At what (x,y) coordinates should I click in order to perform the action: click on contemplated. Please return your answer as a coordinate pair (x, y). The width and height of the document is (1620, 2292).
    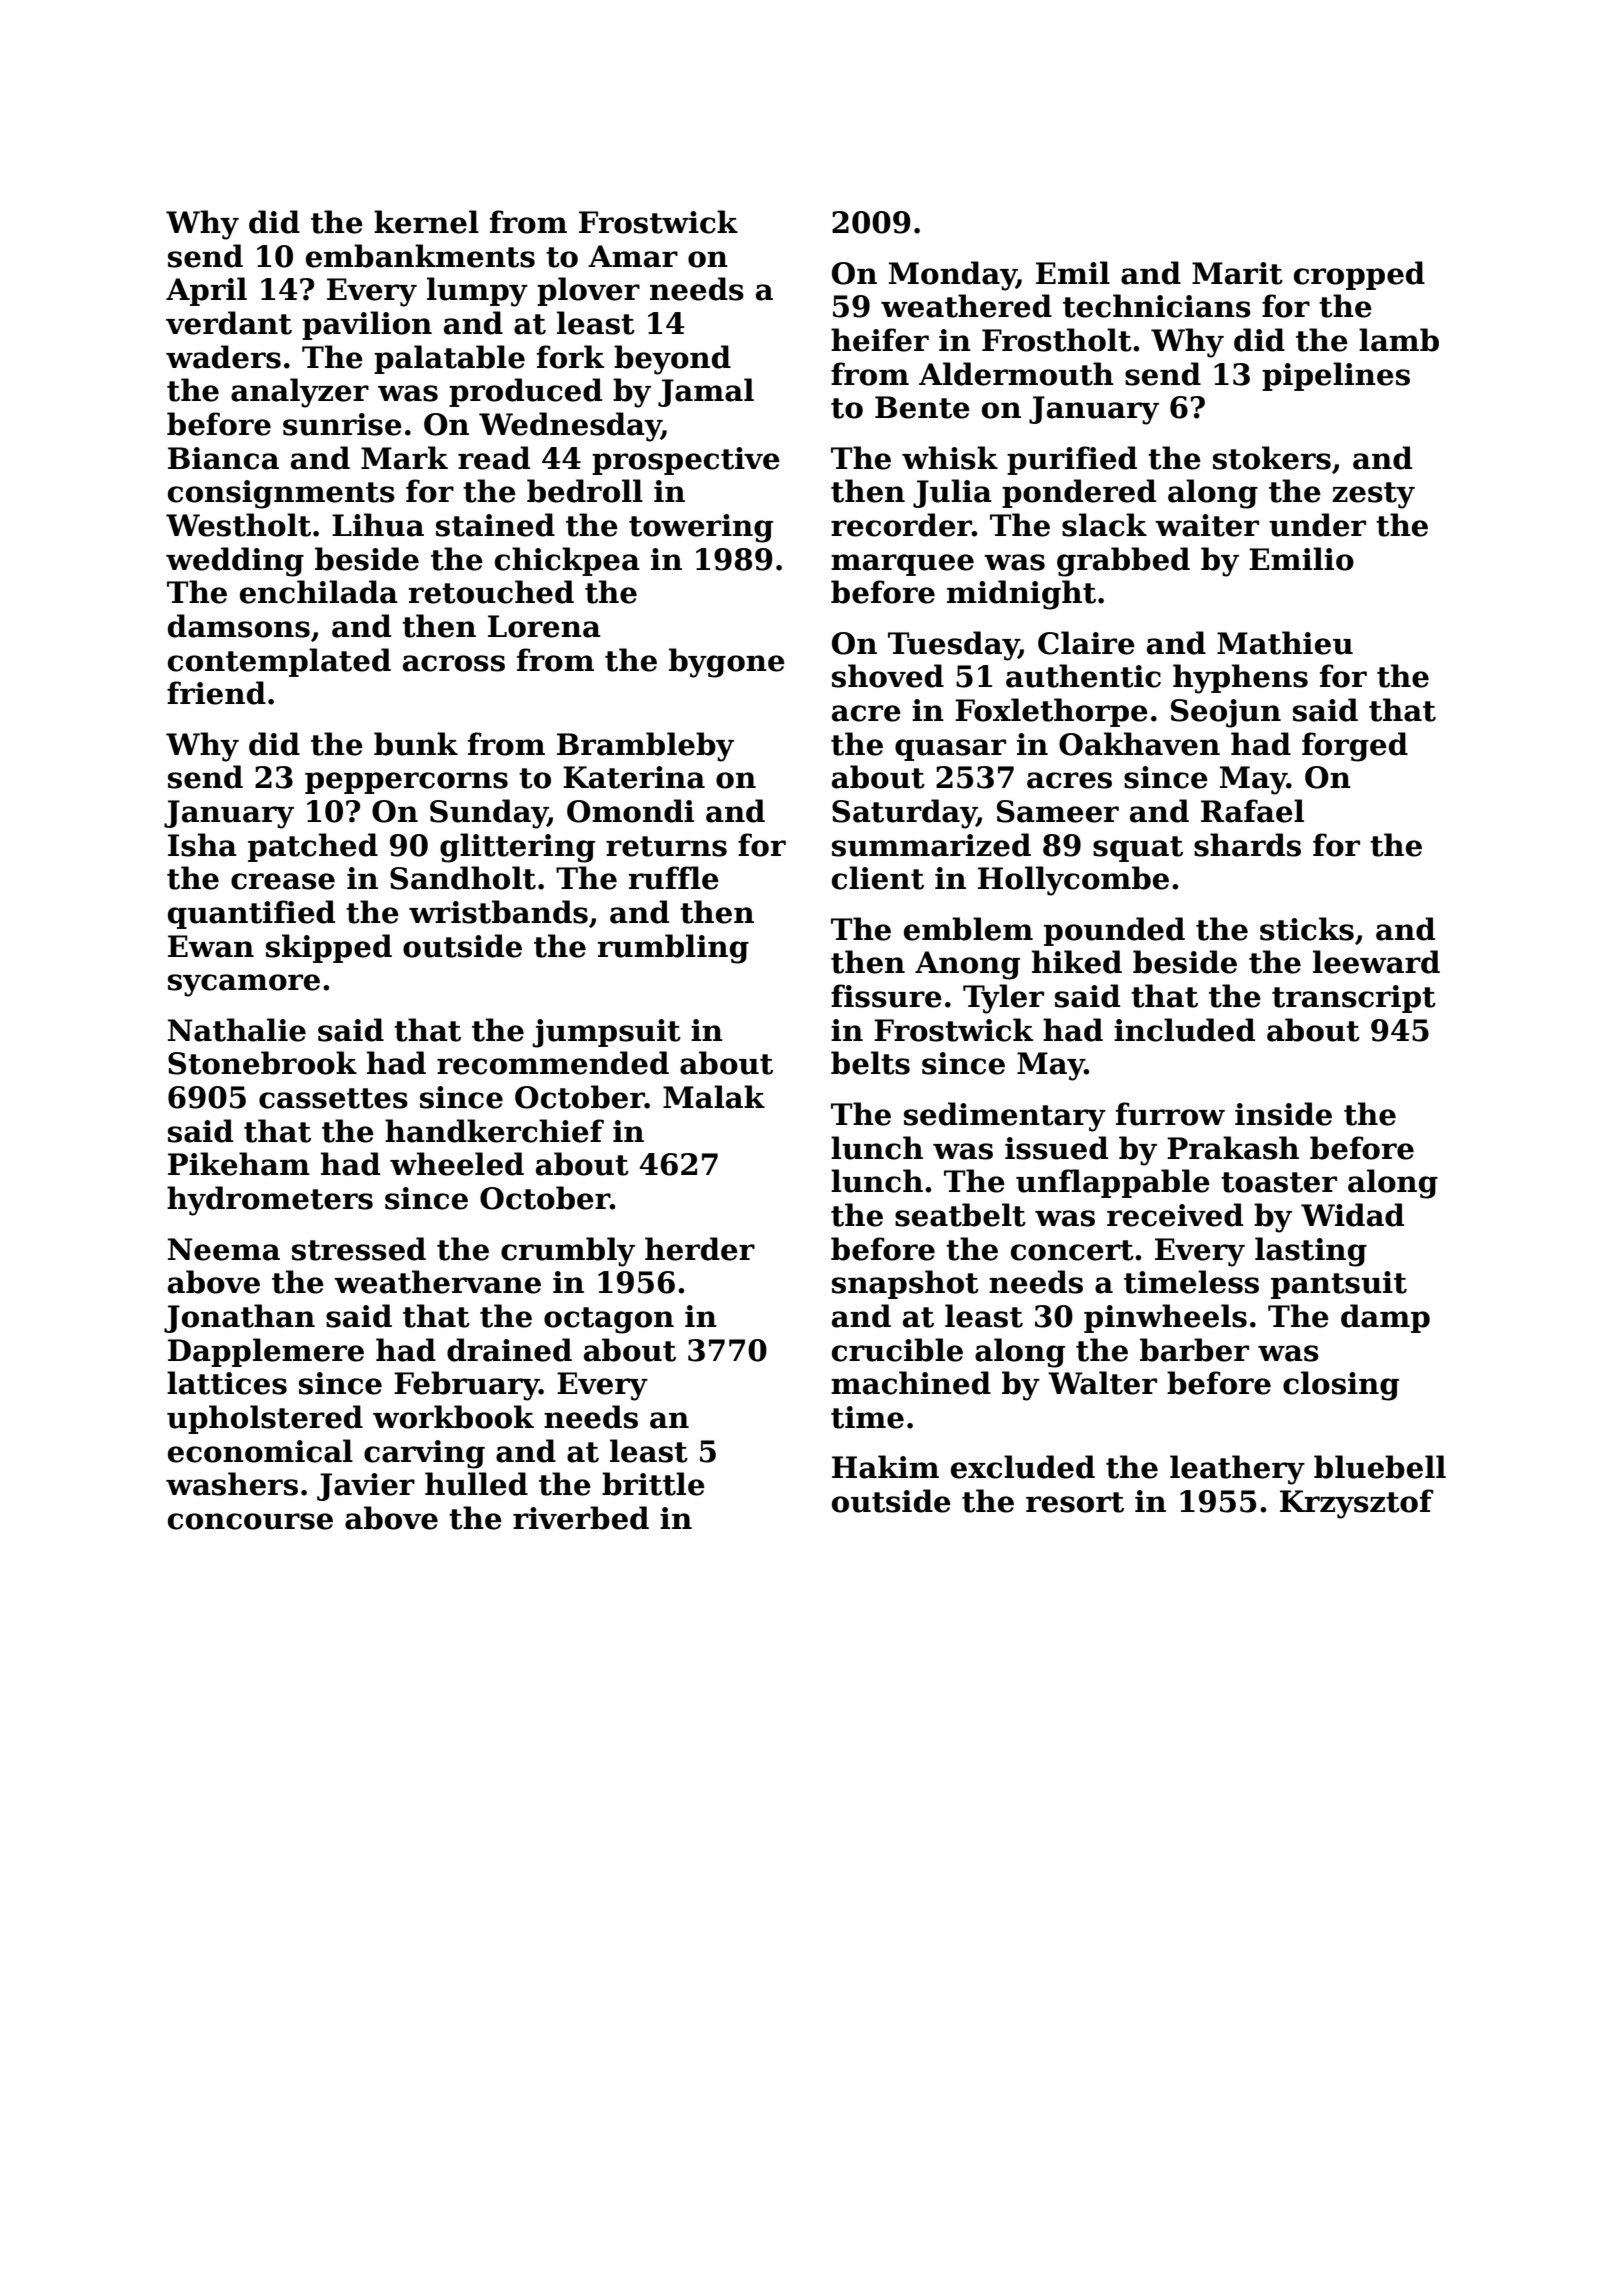
    Looking at the image, I should click on (279, 662).
